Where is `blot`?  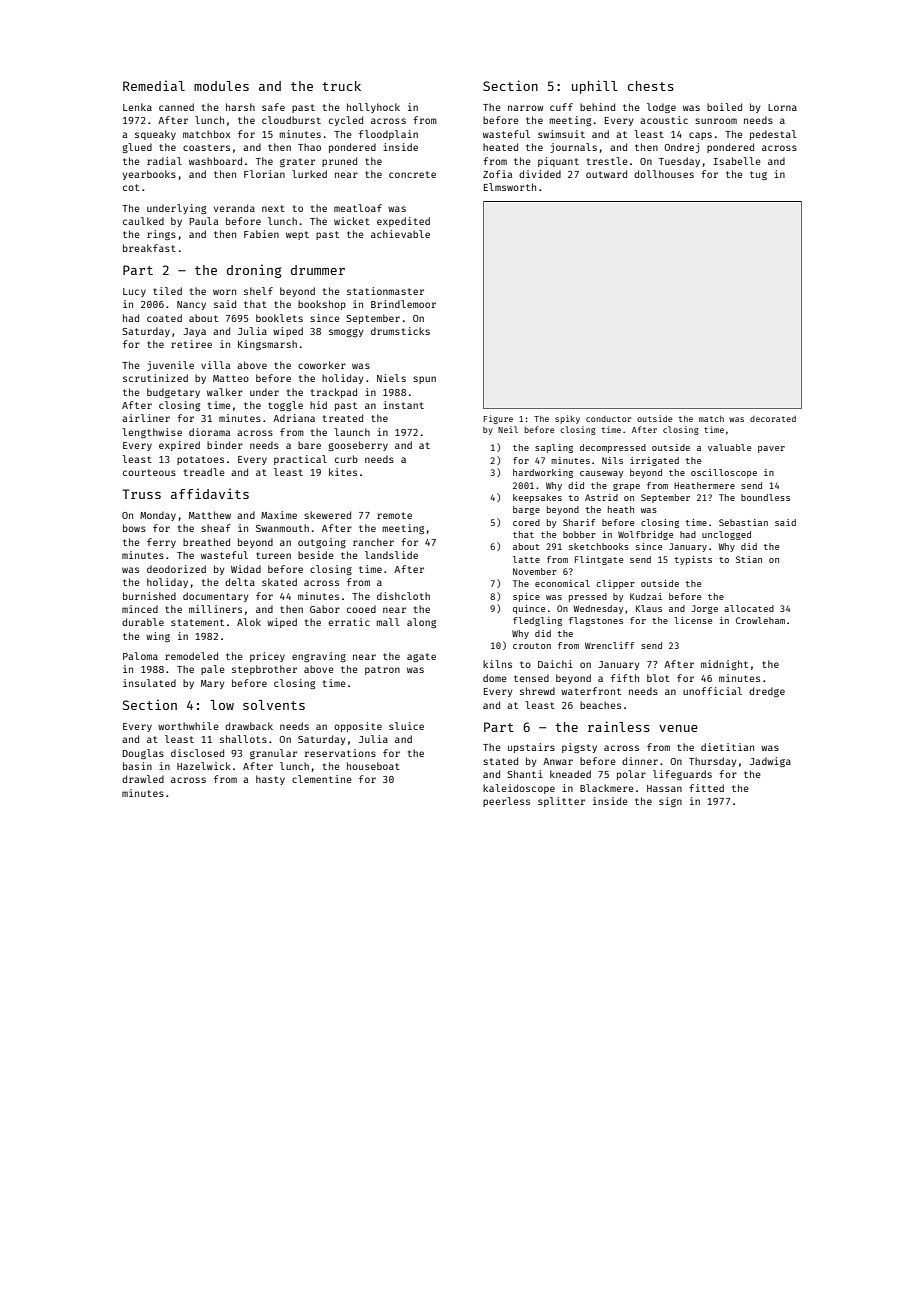
blot is located at coordinates (658, 678).
